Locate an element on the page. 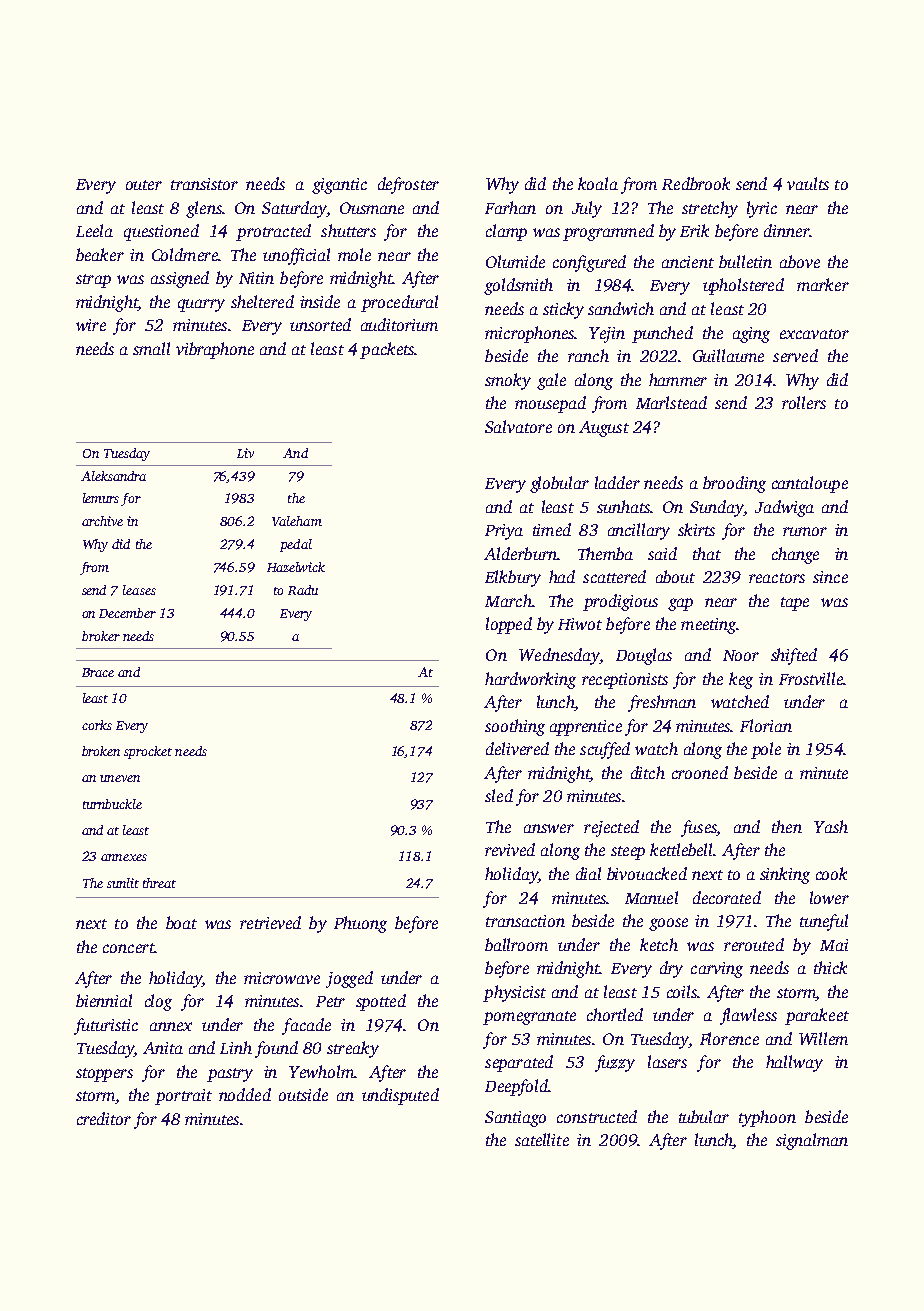  physicist is located at coordinates (514, 993).
